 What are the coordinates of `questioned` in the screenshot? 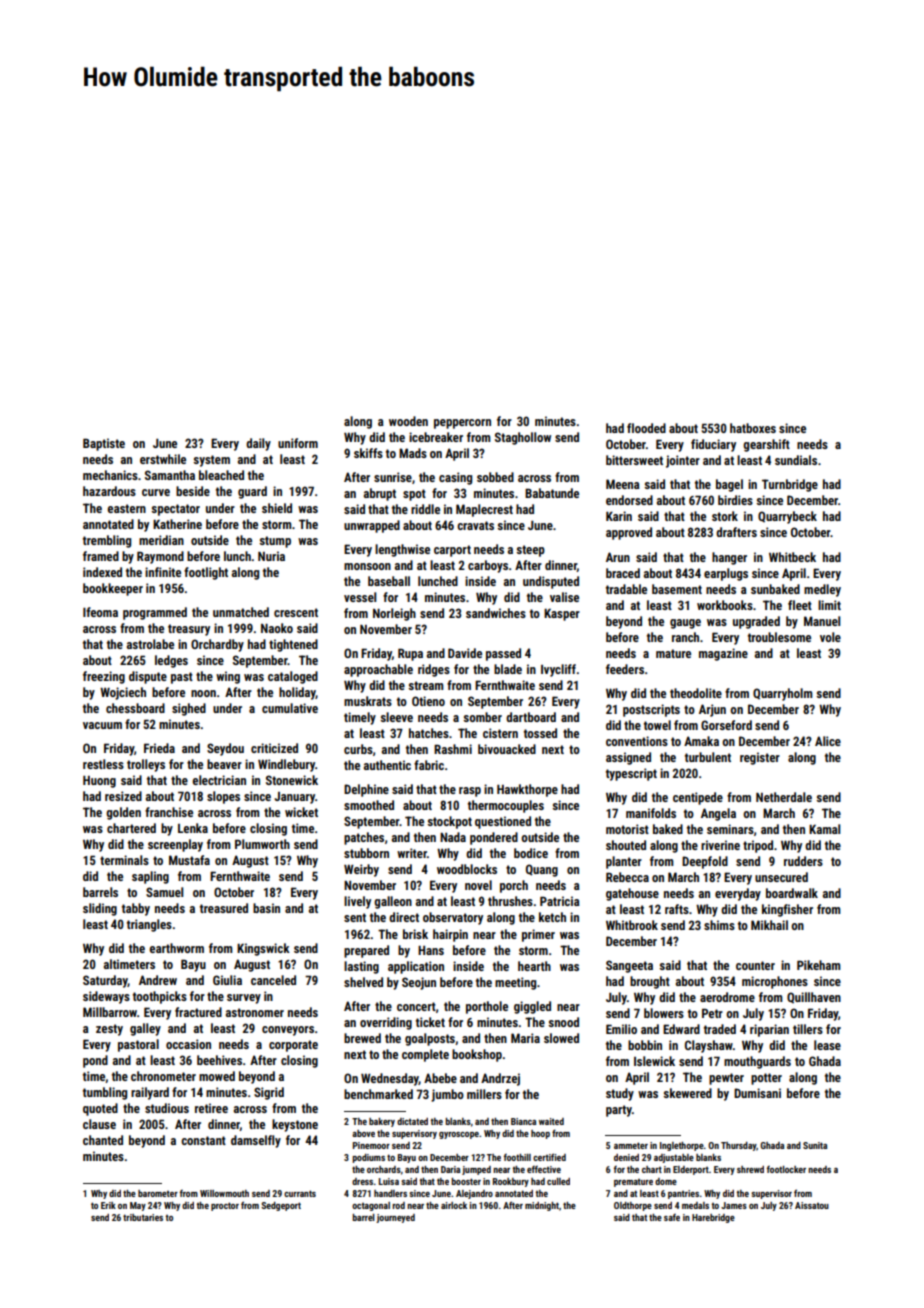 It's located at (503, 822).
